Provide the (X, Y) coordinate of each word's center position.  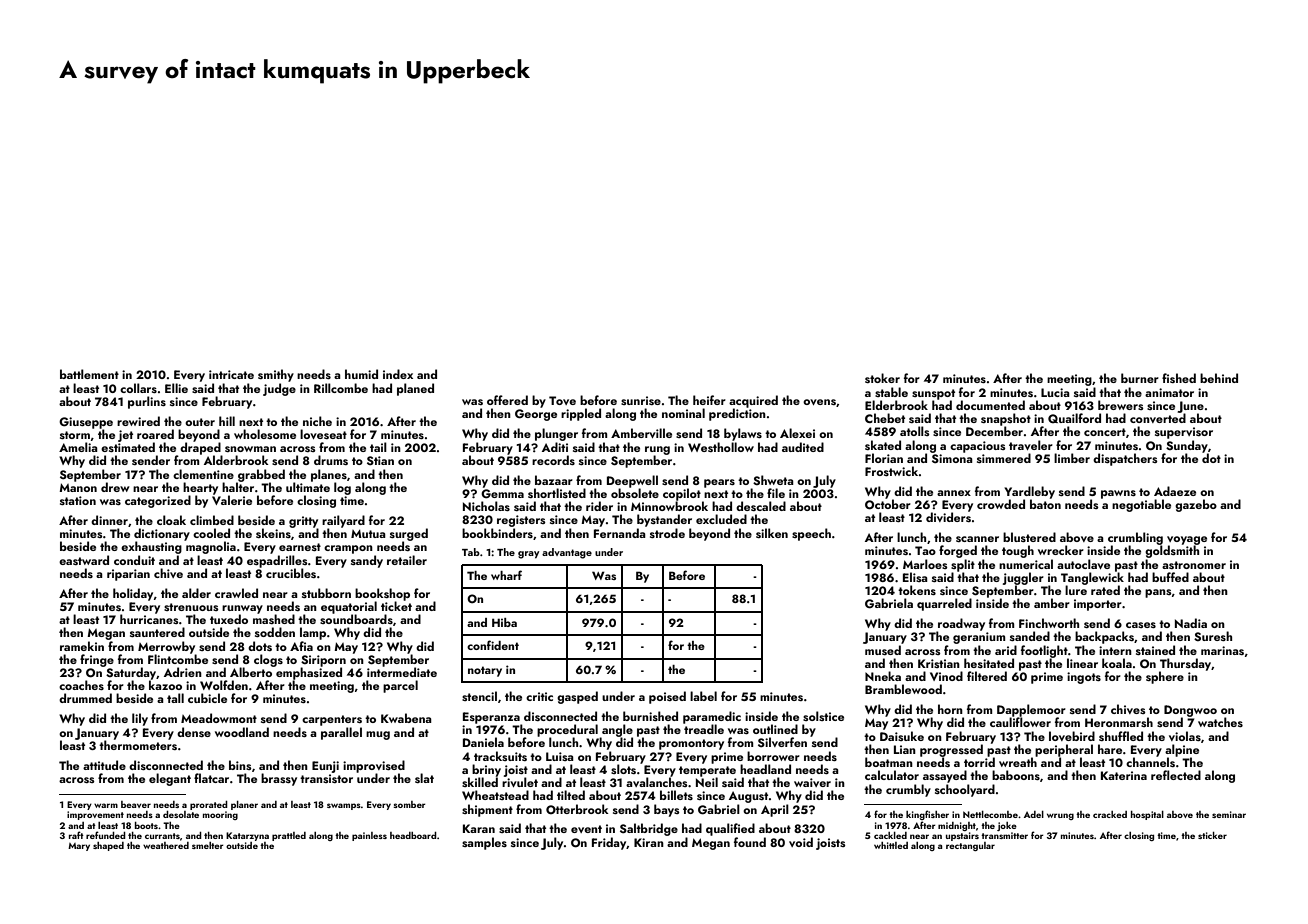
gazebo (1196, 505)
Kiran (649, 842)
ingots (1084, 678)
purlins (147, 402)
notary (485, 671)
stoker (882, 378)
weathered (166, 845)
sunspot (933, 394)
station (78, 500)
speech (811, 534)
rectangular (970, 846)
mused (883, 650)
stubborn (326, 593)
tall (175, 698)
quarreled (944, 604)
